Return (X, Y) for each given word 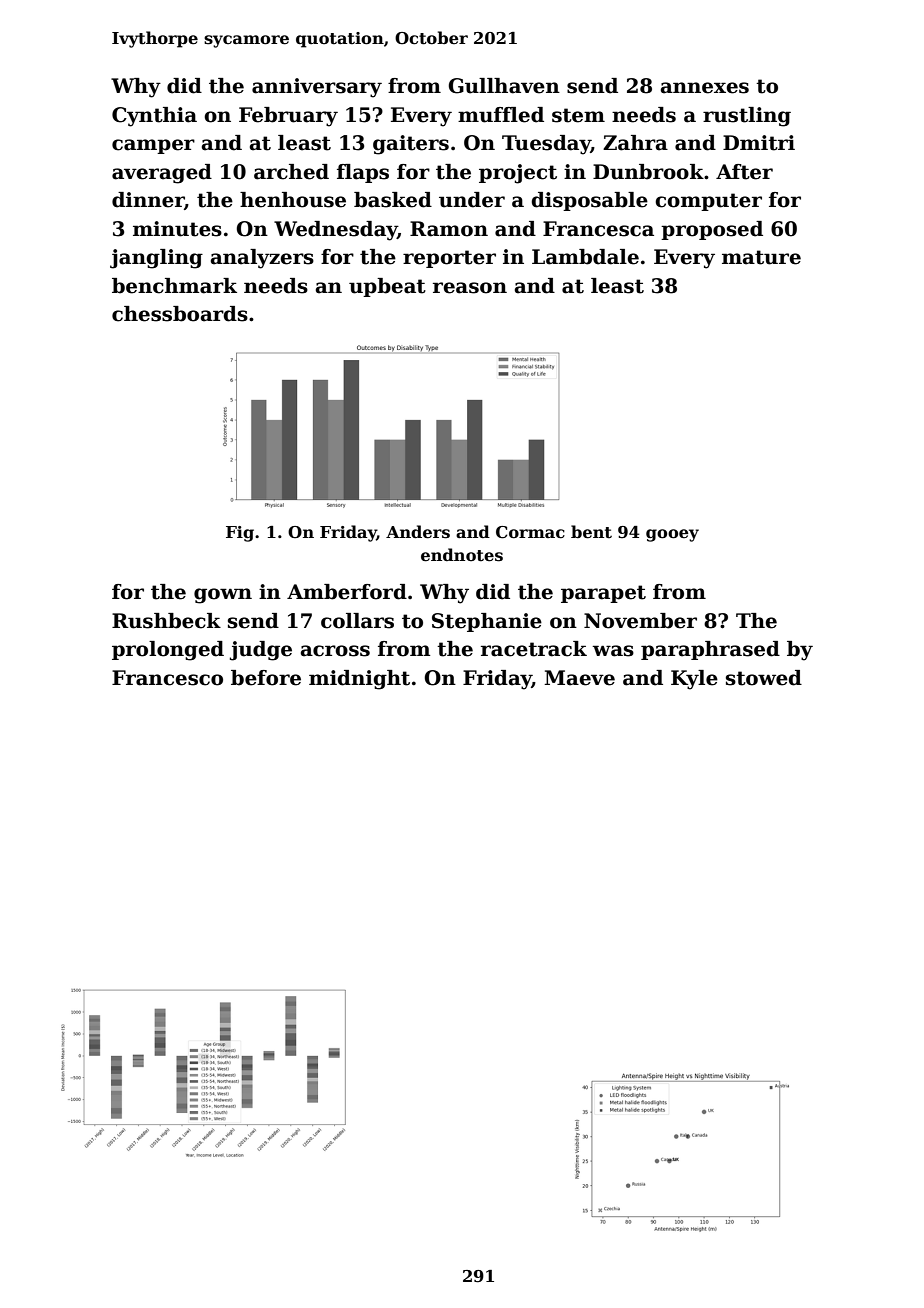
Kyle (694, 680)
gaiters (411, 145)
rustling (747, 117)
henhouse (293, 200)
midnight (359, 680)
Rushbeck (166, 621)
